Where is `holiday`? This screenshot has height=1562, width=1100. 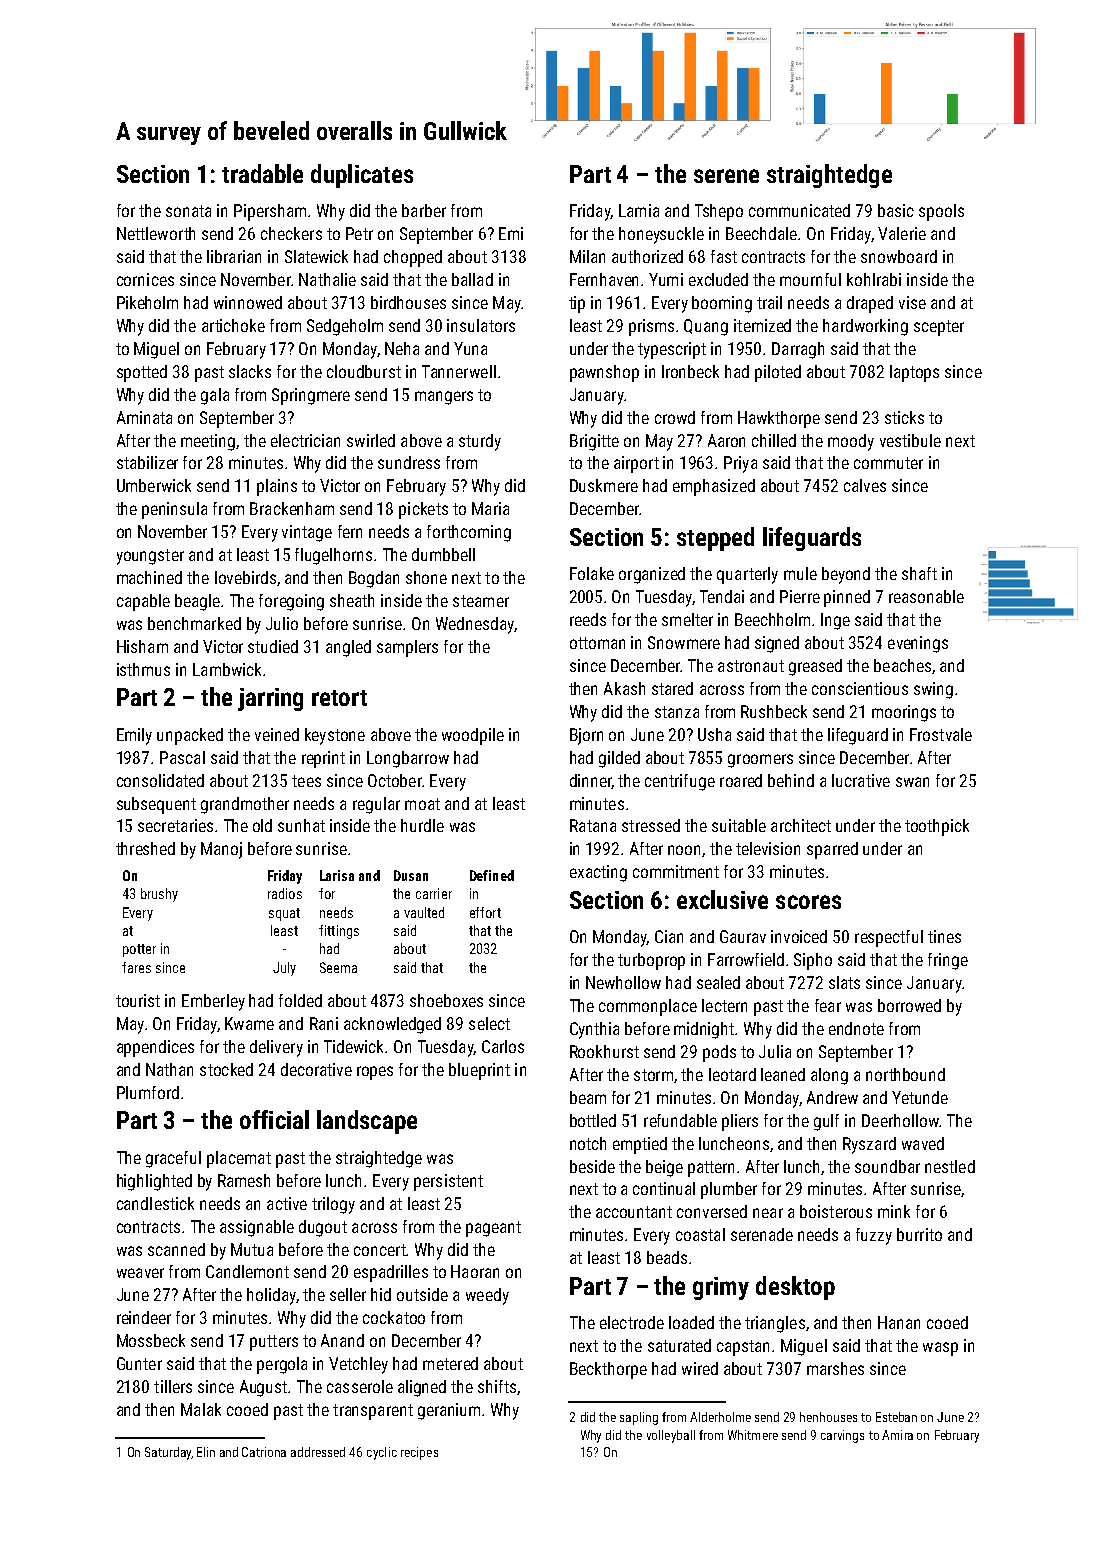 holiday is located at coordinates (271, 1296).
